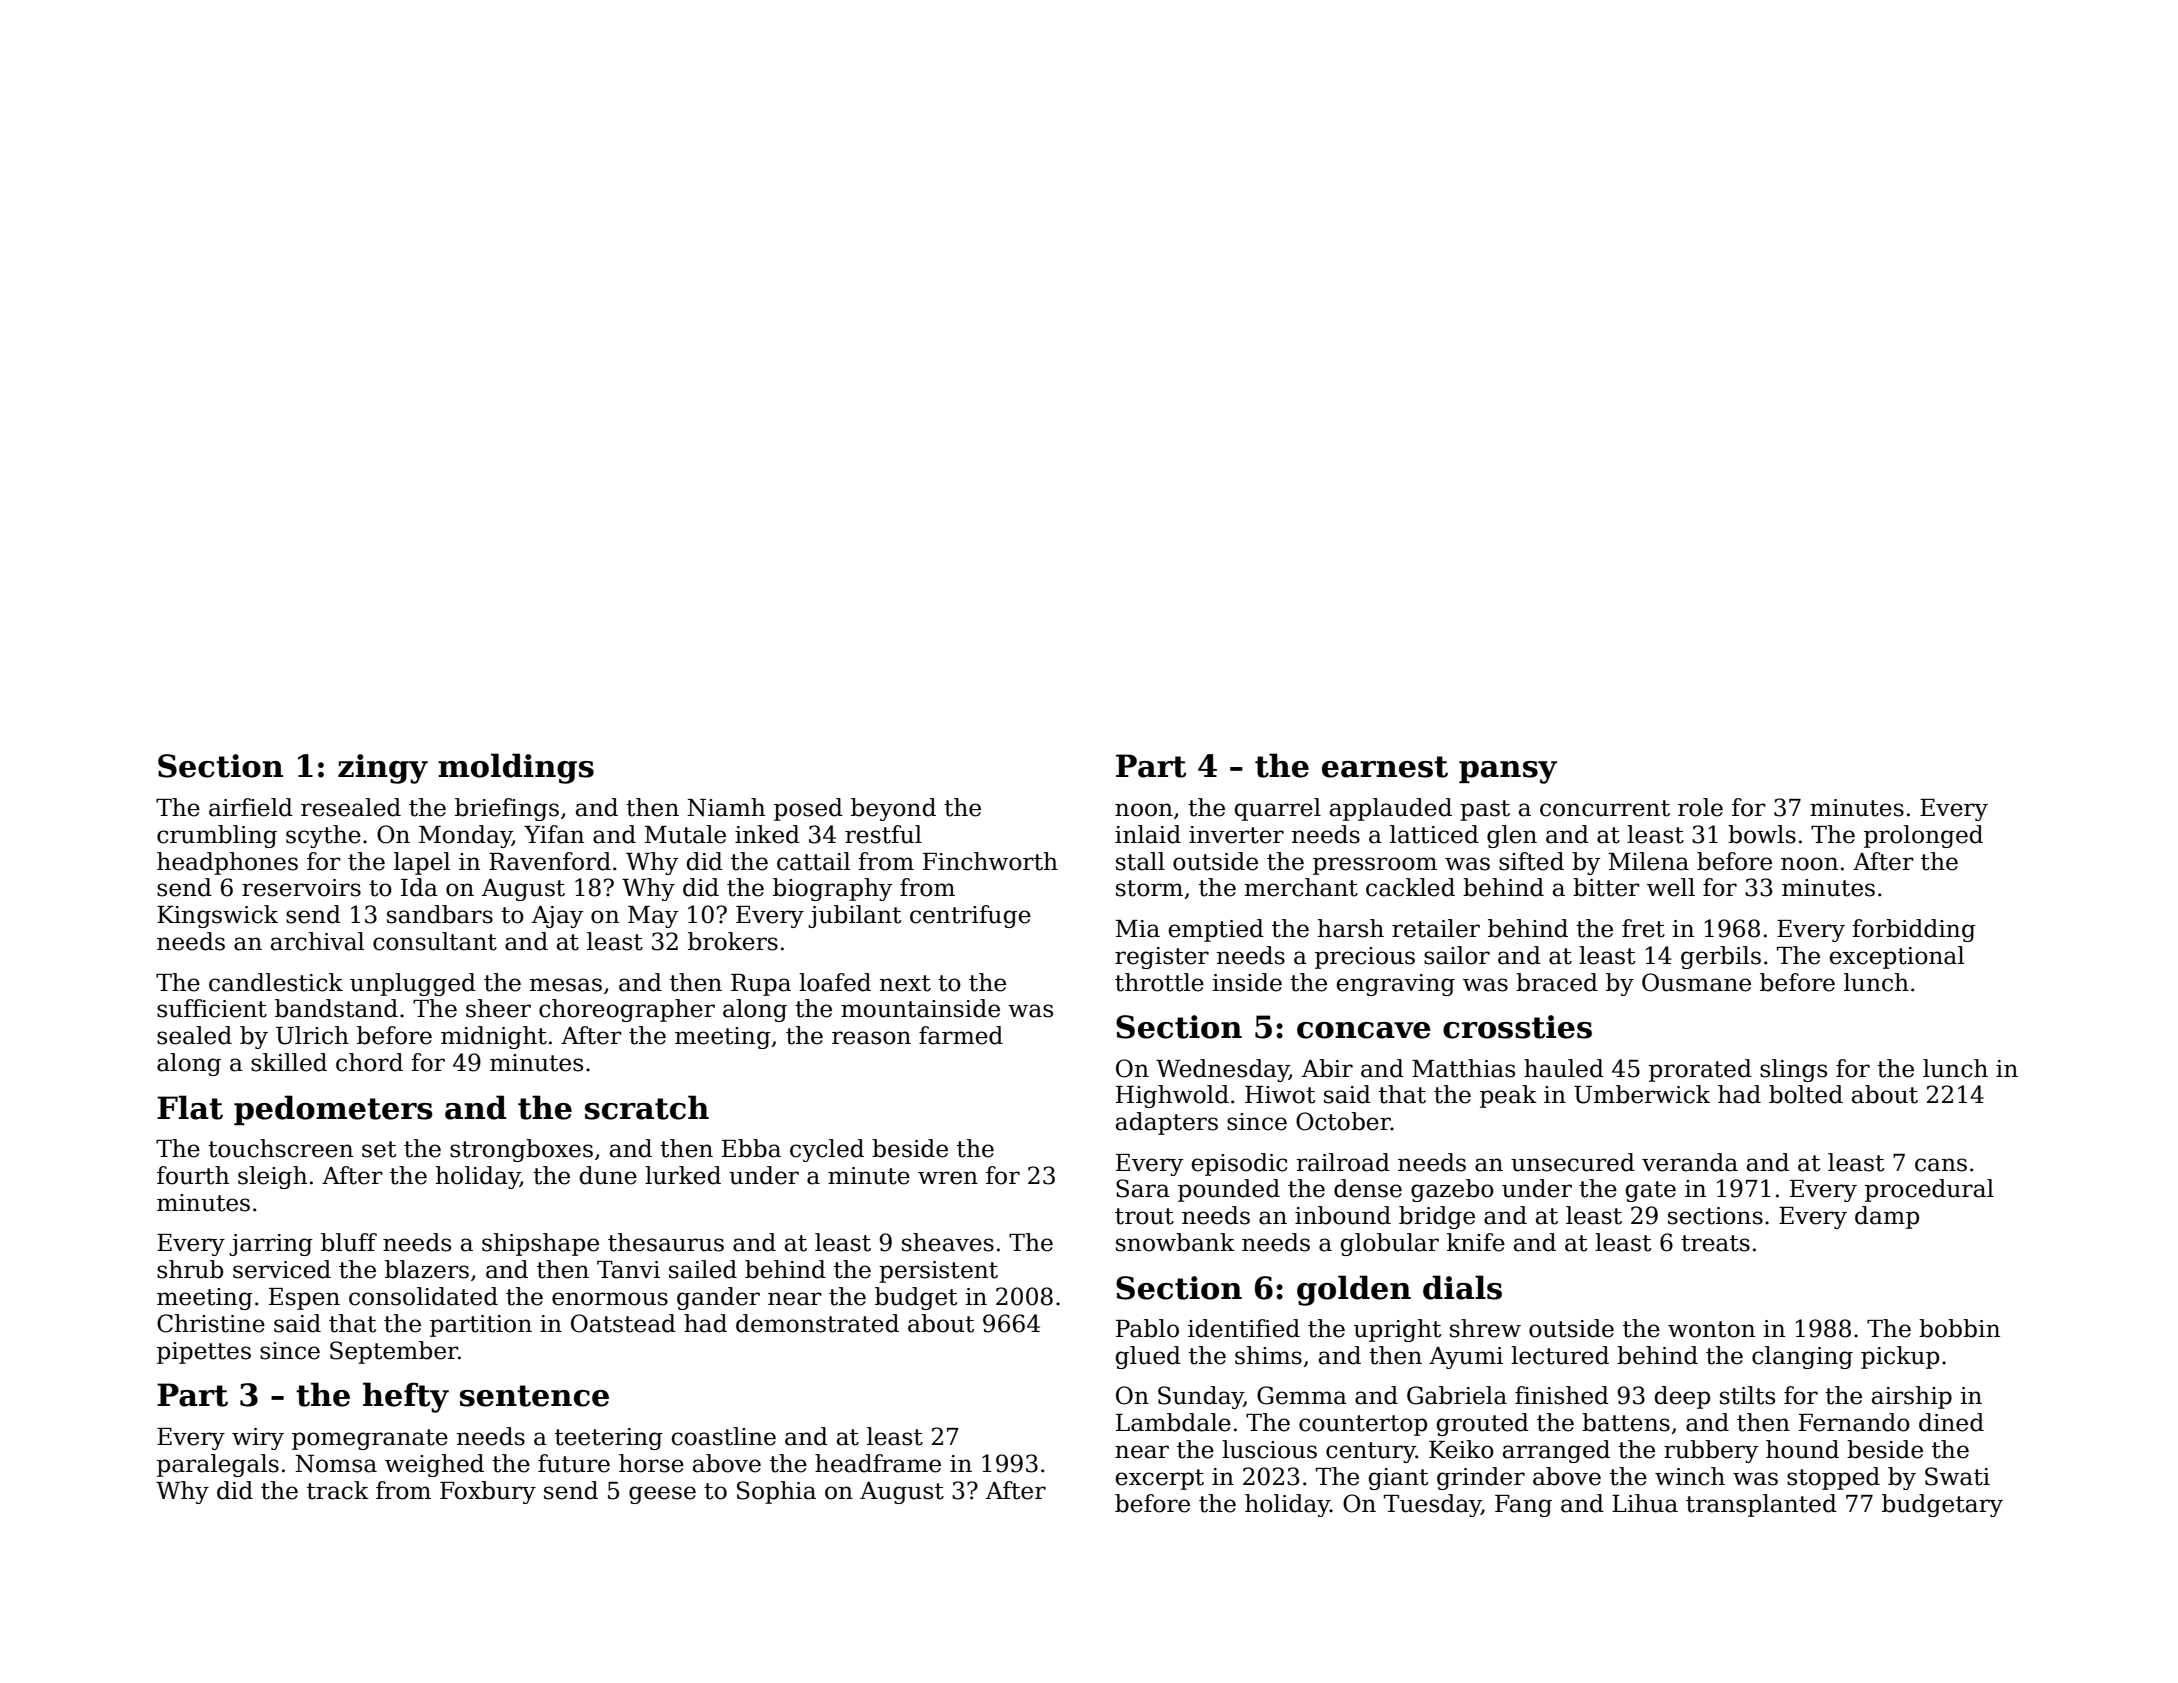 The image size is (2178, 1683). What do you see at coordinates (218, 1465) in the document?
I see `paralegals` at bounding box center [218, 1465].
